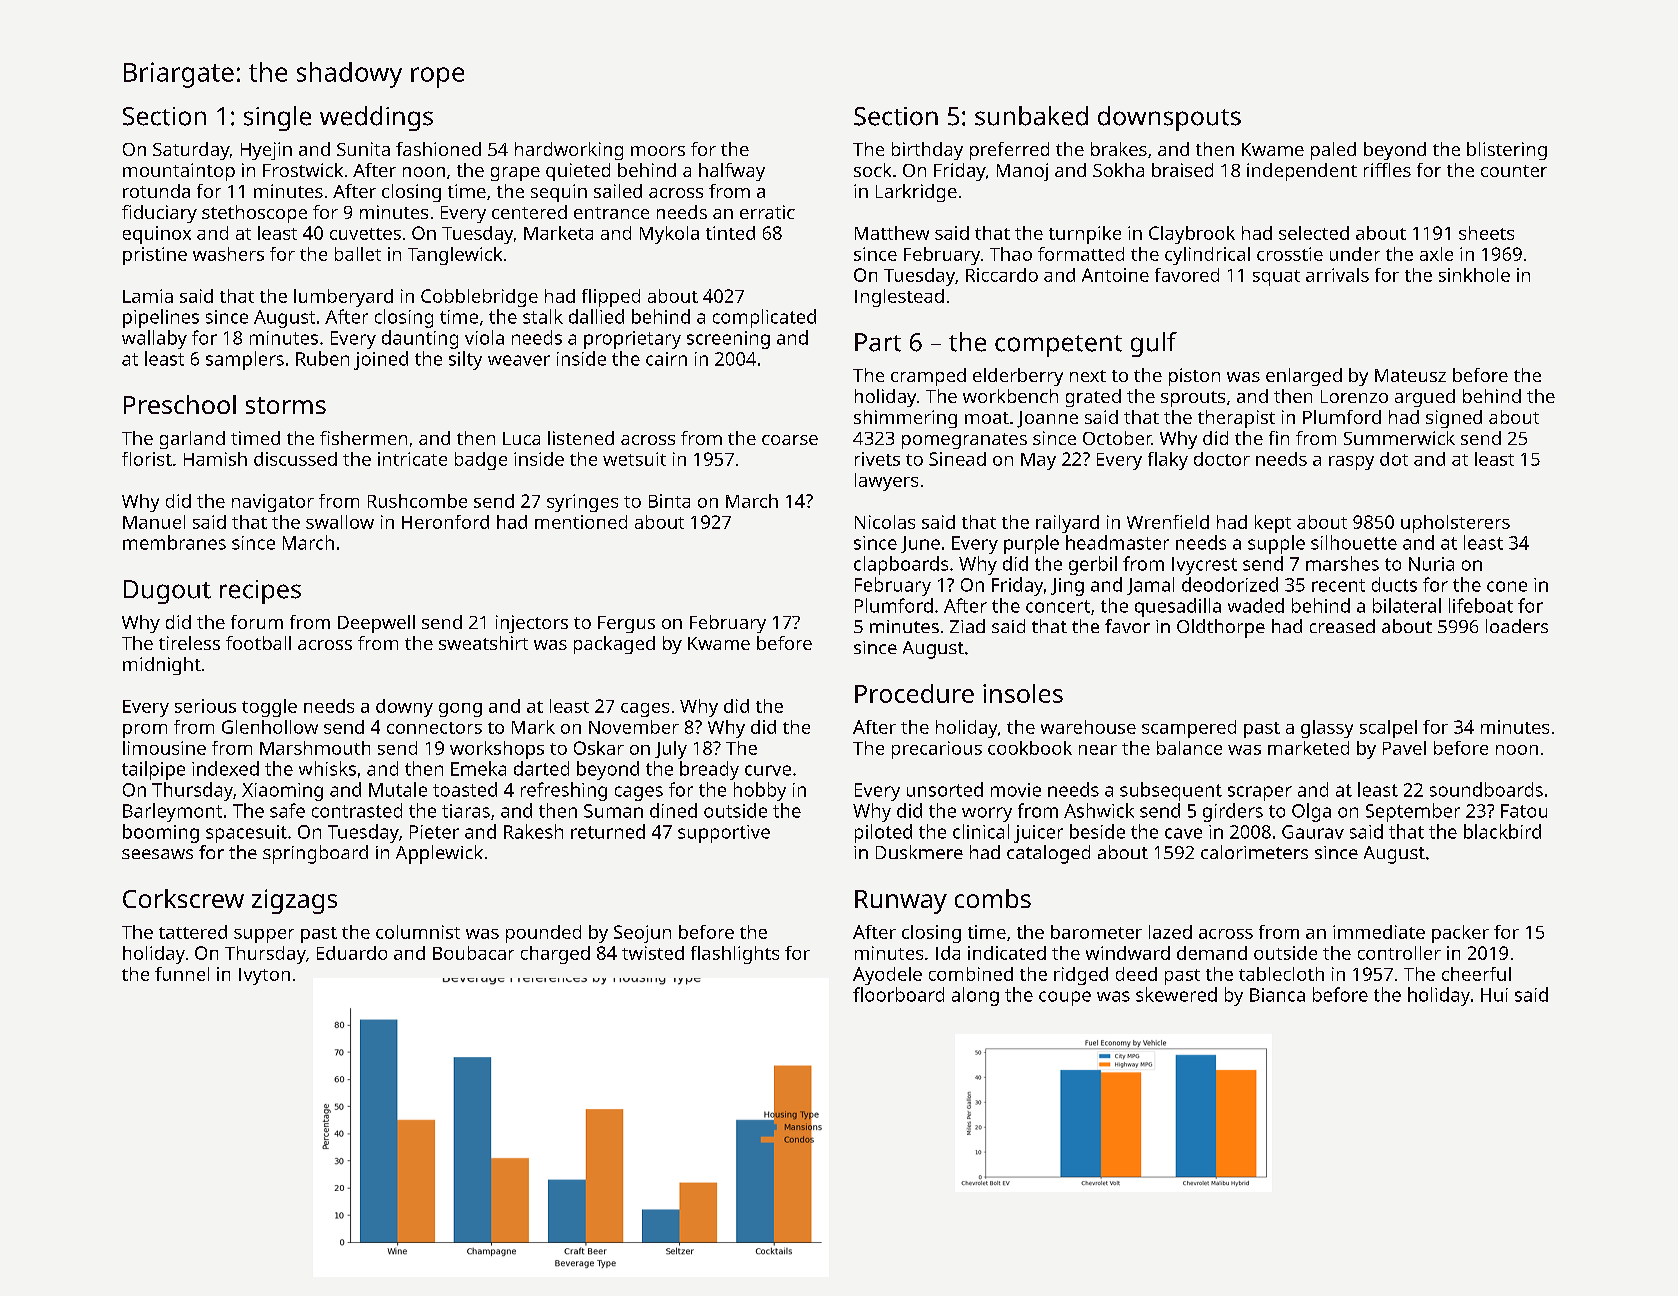 This image has width=1678, height=1296. Describe the element at coordinates (1514, 171) in the image. I see `counter` at that location.
